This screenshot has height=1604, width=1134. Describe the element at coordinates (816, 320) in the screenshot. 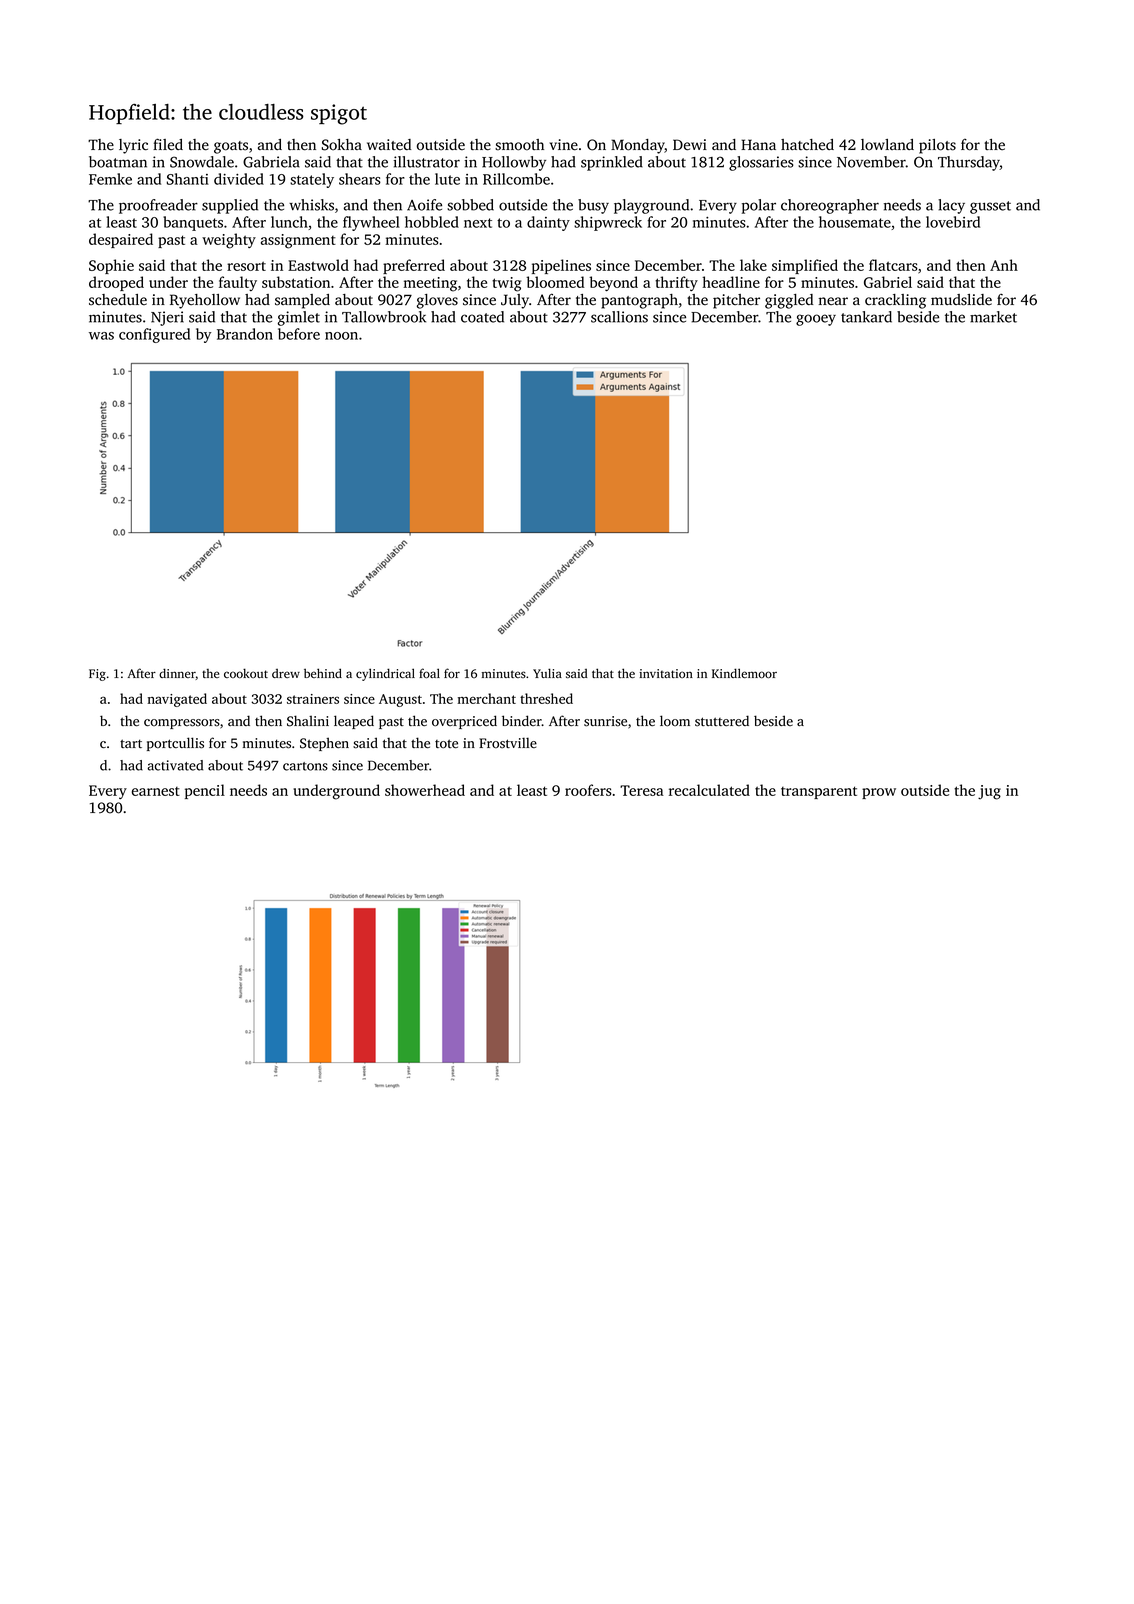

I see `gooey` at that location.
